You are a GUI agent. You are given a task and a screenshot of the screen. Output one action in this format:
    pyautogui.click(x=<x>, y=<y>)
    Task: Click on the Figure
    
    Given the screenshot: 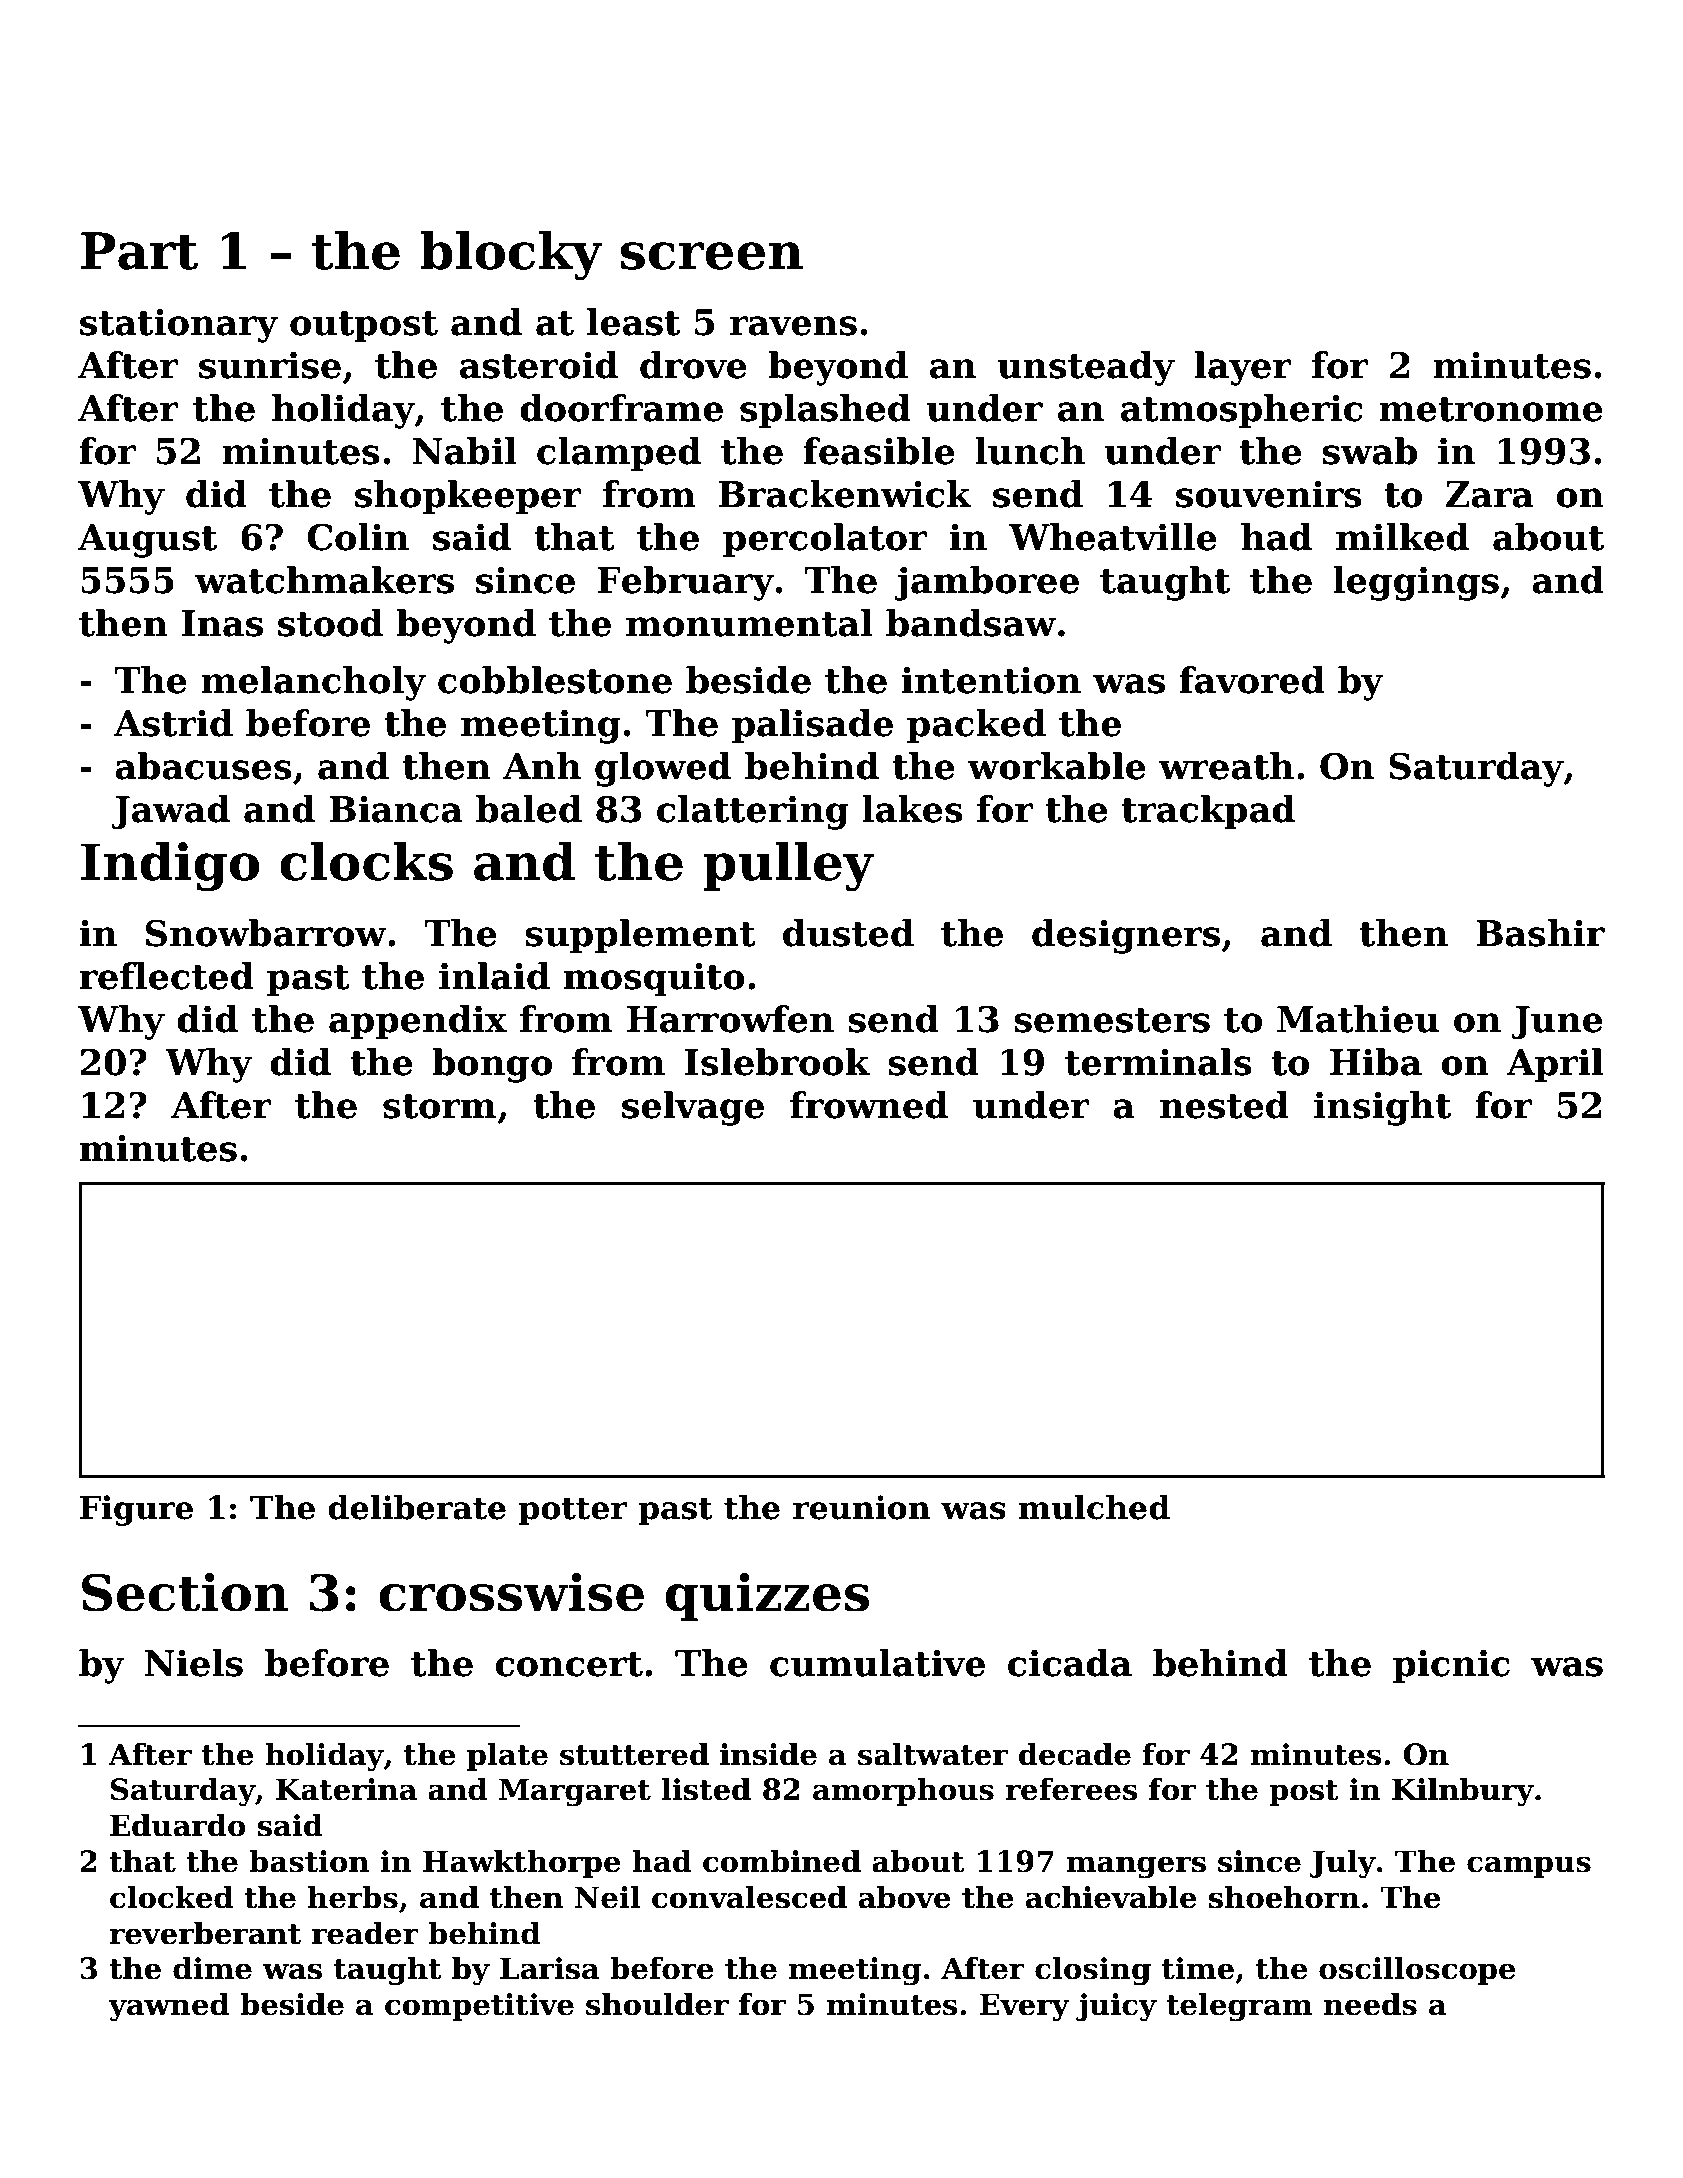 What is the action you would take?
    pyautogui.click(x=136, y=1510)
